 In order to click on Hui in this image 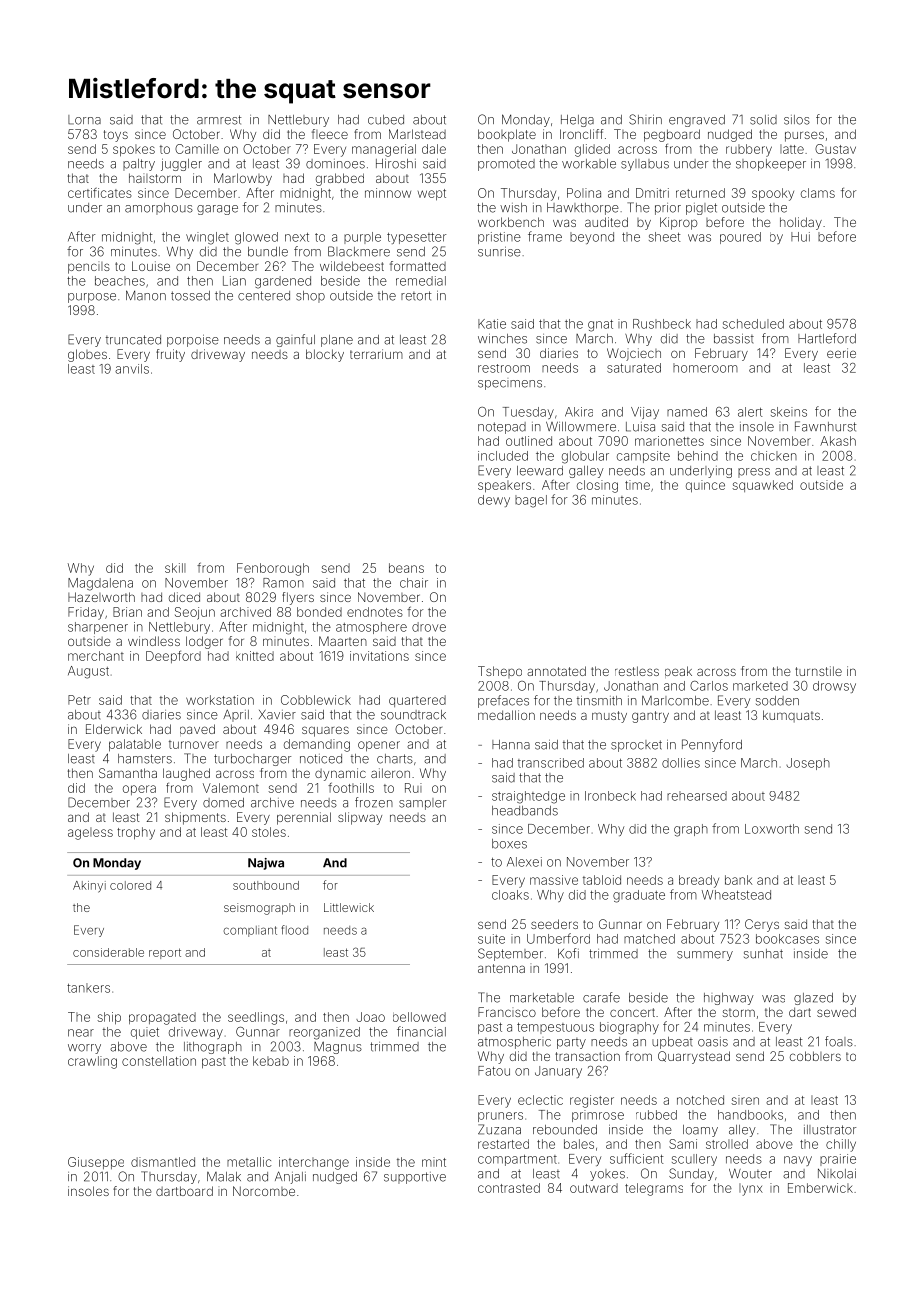, I will do `click(800, 237)`.
